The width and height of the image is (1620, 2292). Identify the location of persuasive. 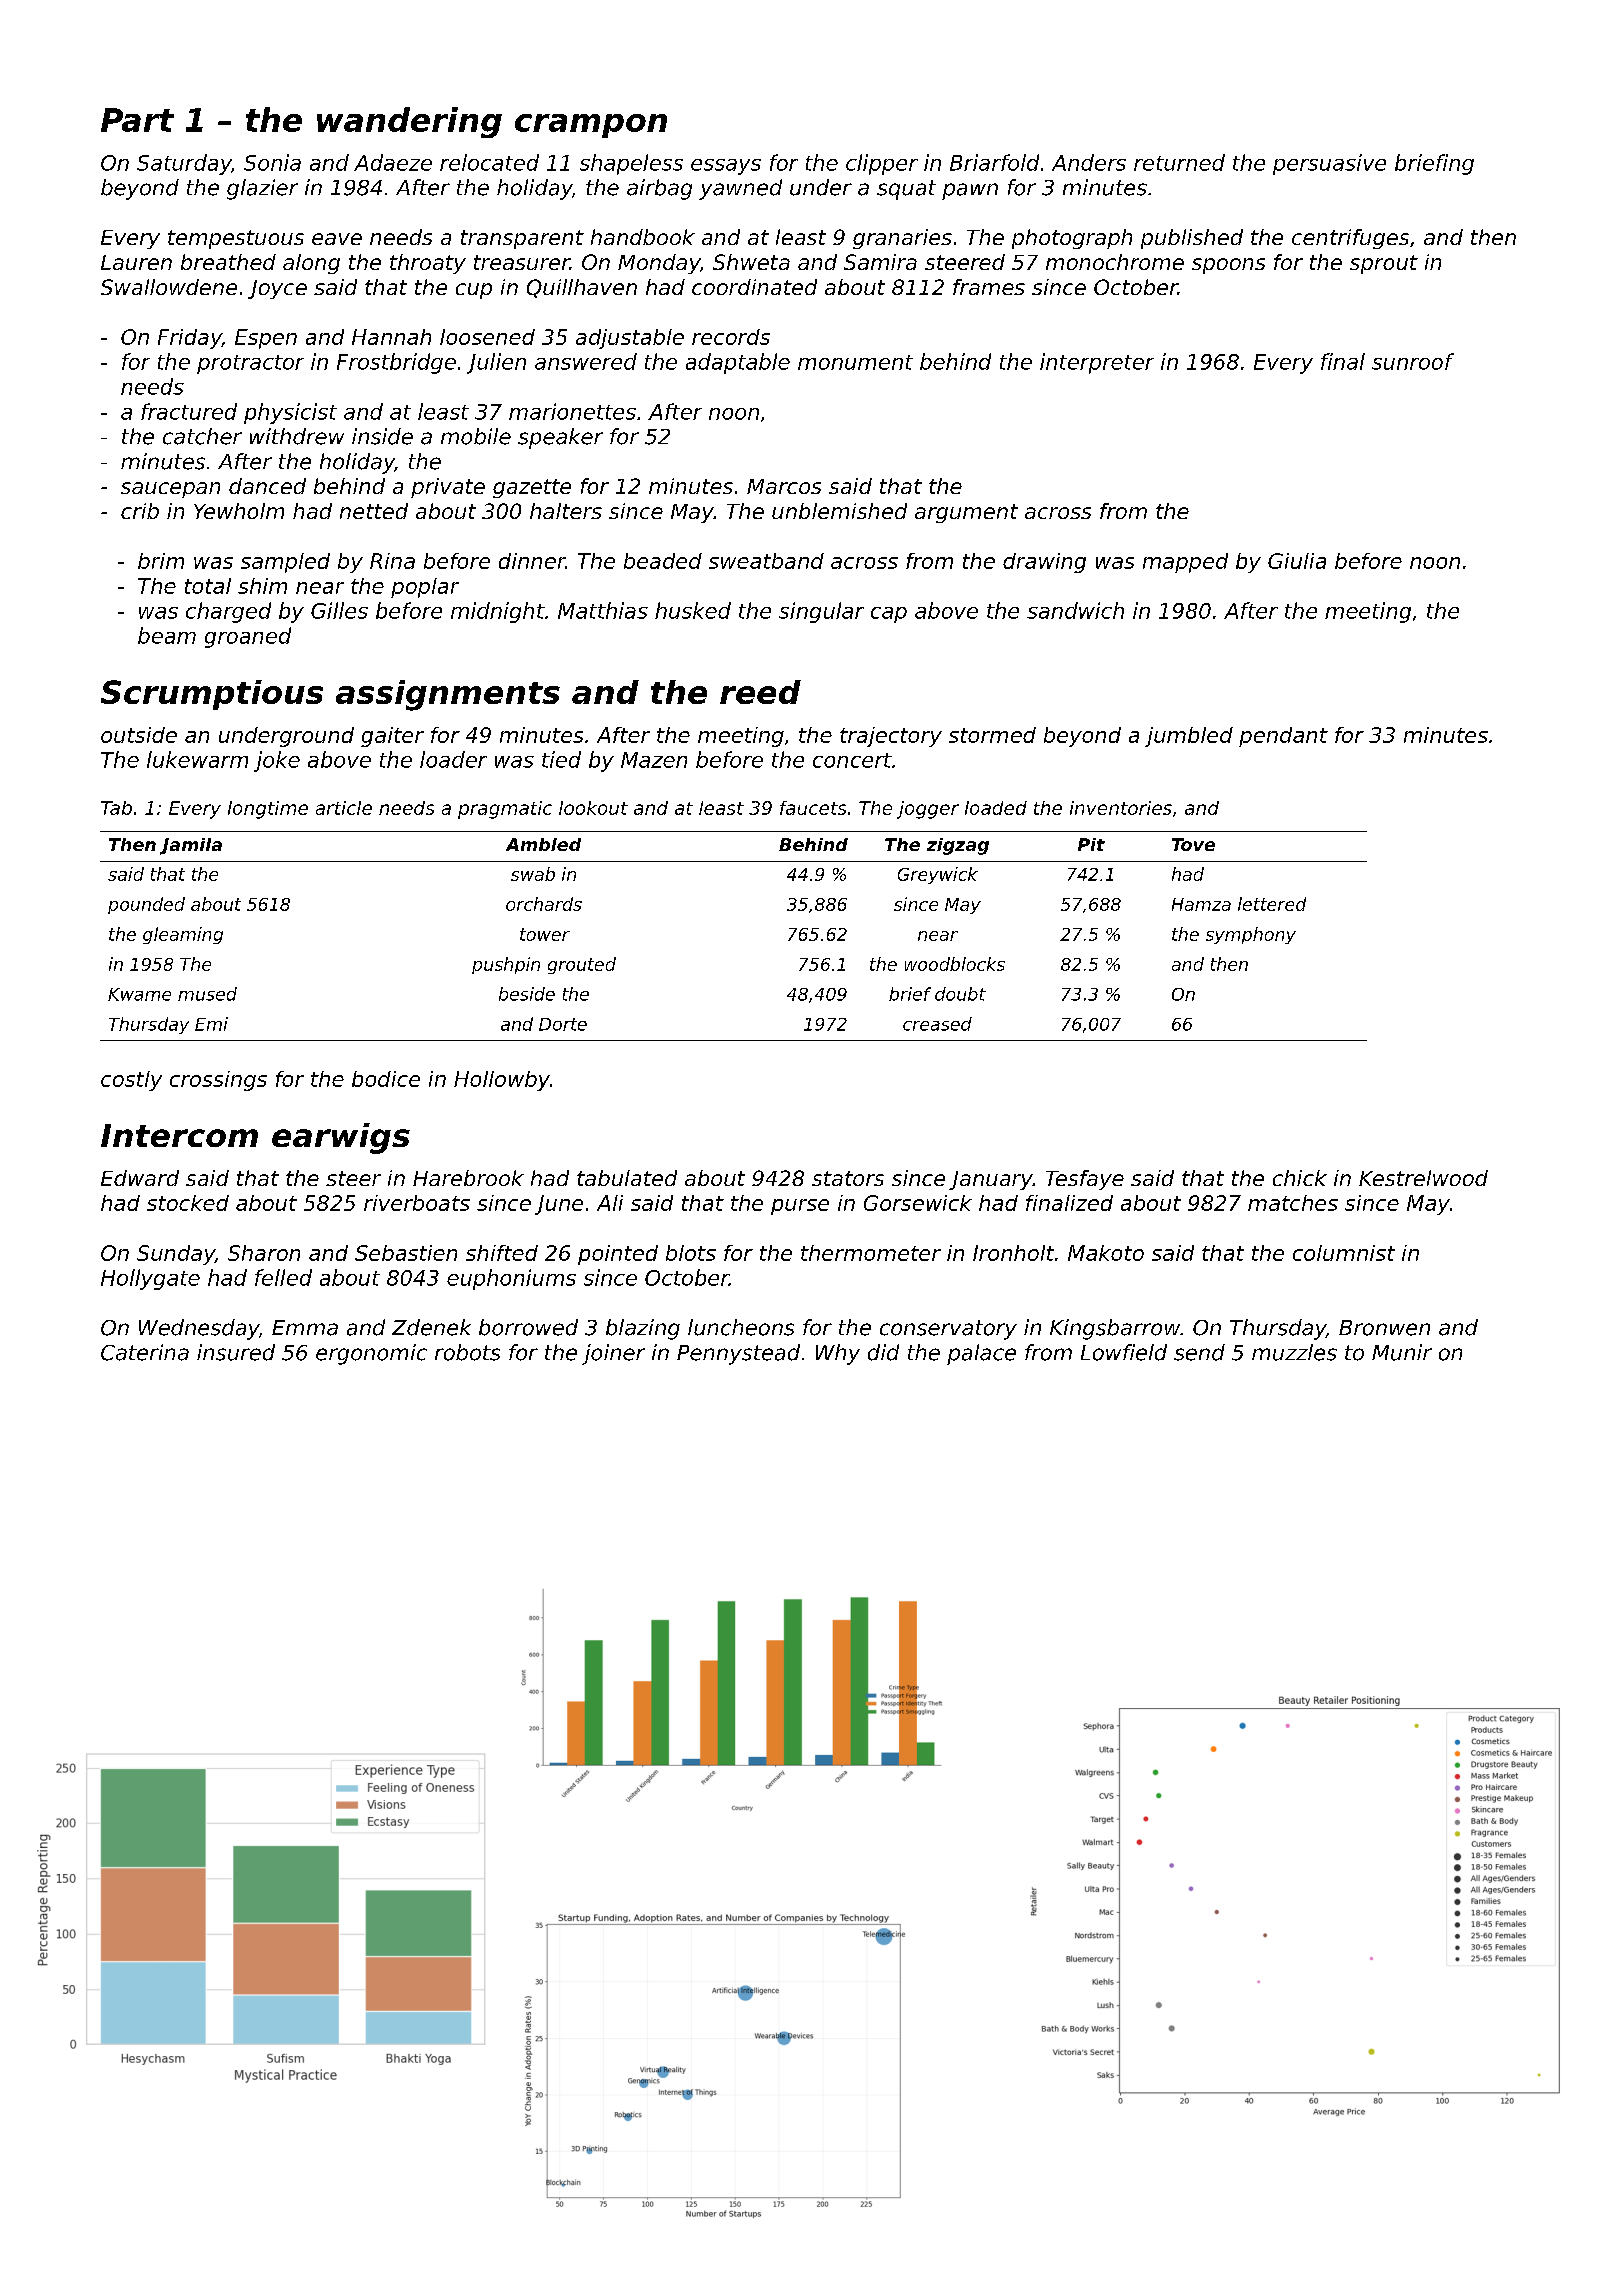
(1329, 164).
